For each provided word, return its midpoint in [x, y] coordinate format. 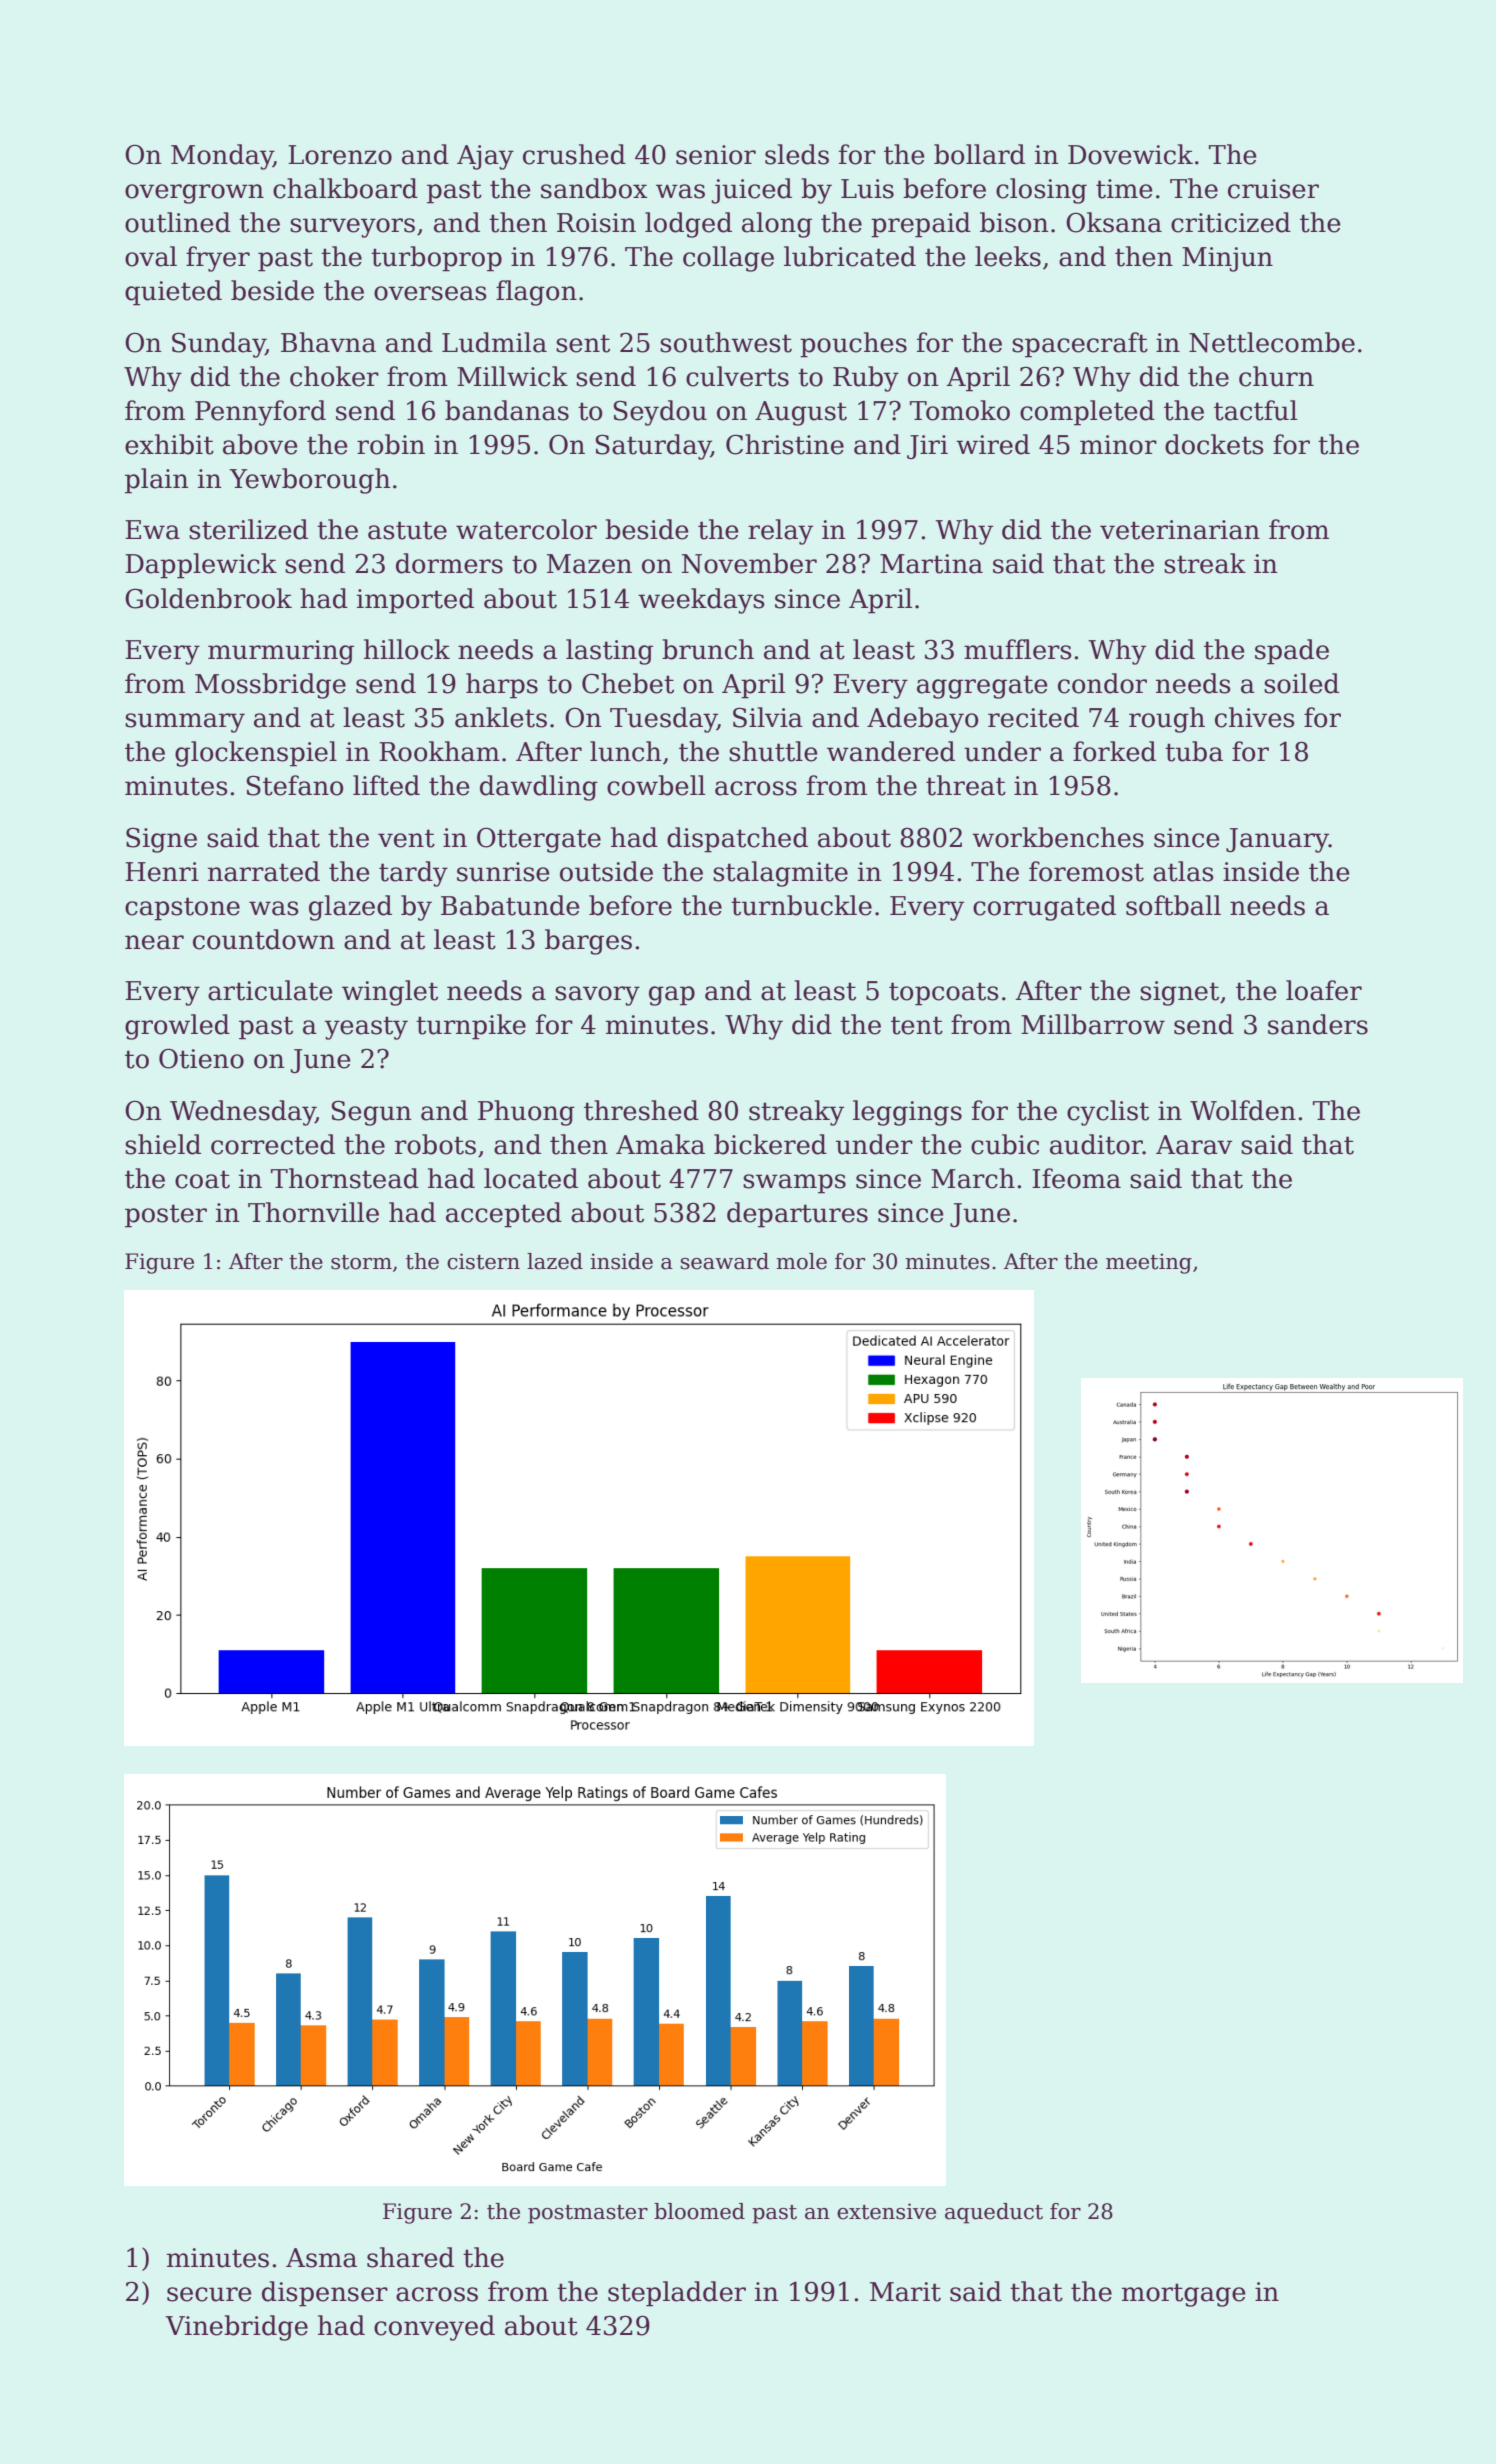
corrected [273, 1144]
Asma [321, 2258]
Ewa [152, 530]
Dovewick [1130, 154]
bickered [770, 1144]
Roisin [596, 223]
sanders [1318, 1024]
